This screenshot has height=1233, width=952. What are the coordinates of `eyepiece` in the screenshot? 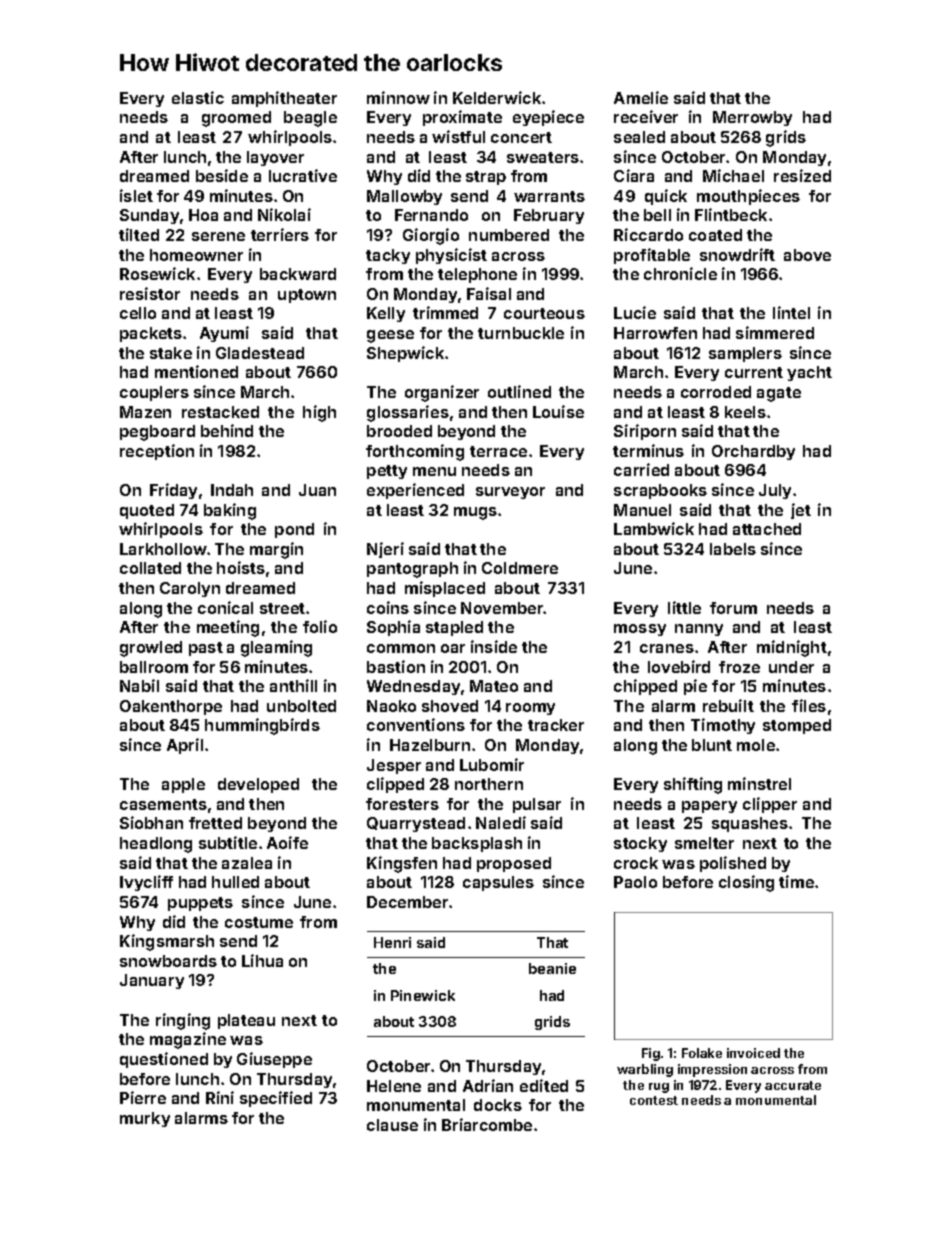 It's located at (548, 118).
